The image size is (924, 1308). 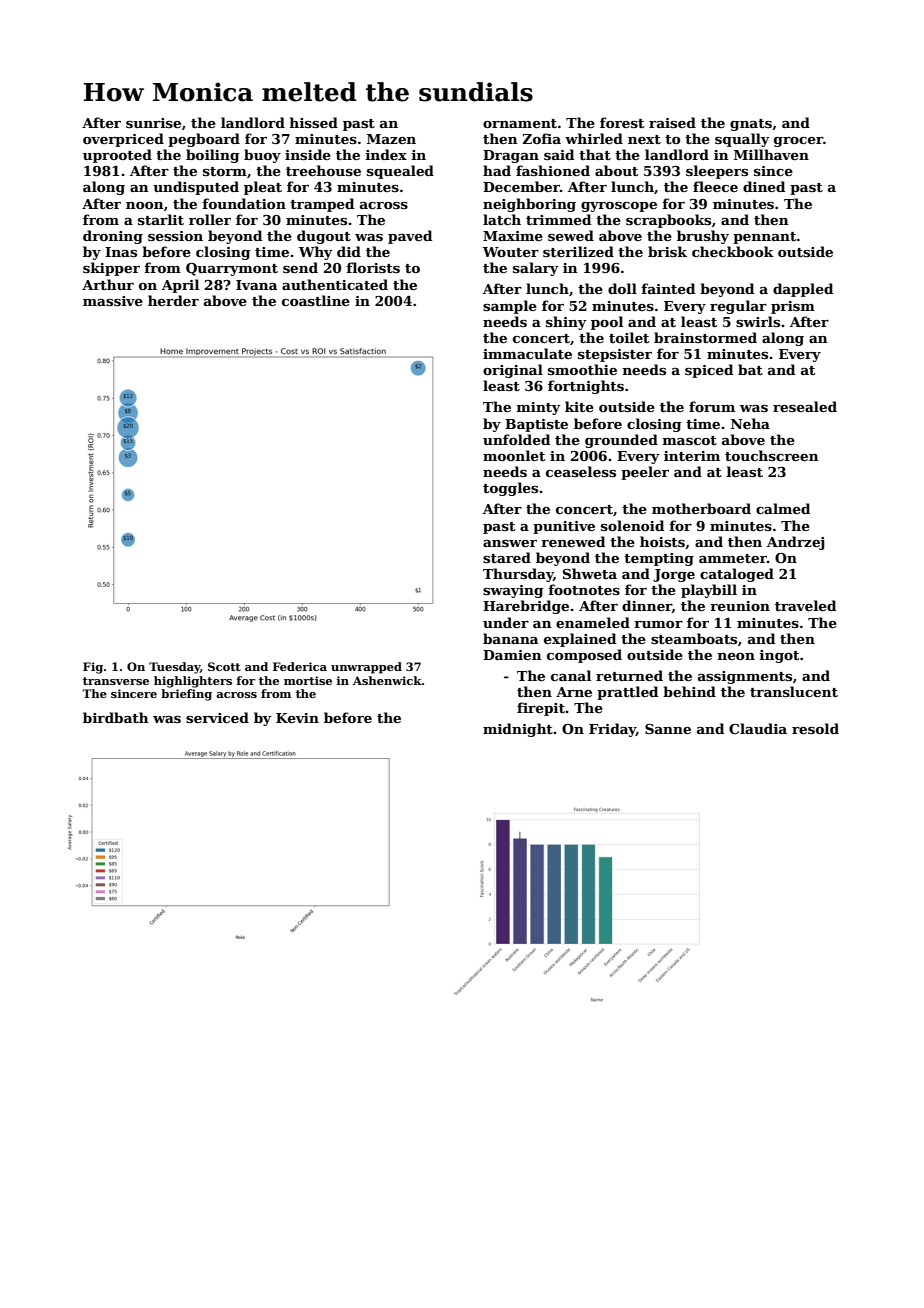 What do you see at coordinates (803, 290) in the page?
I see `dappled` at bounding box center [803, 290].
